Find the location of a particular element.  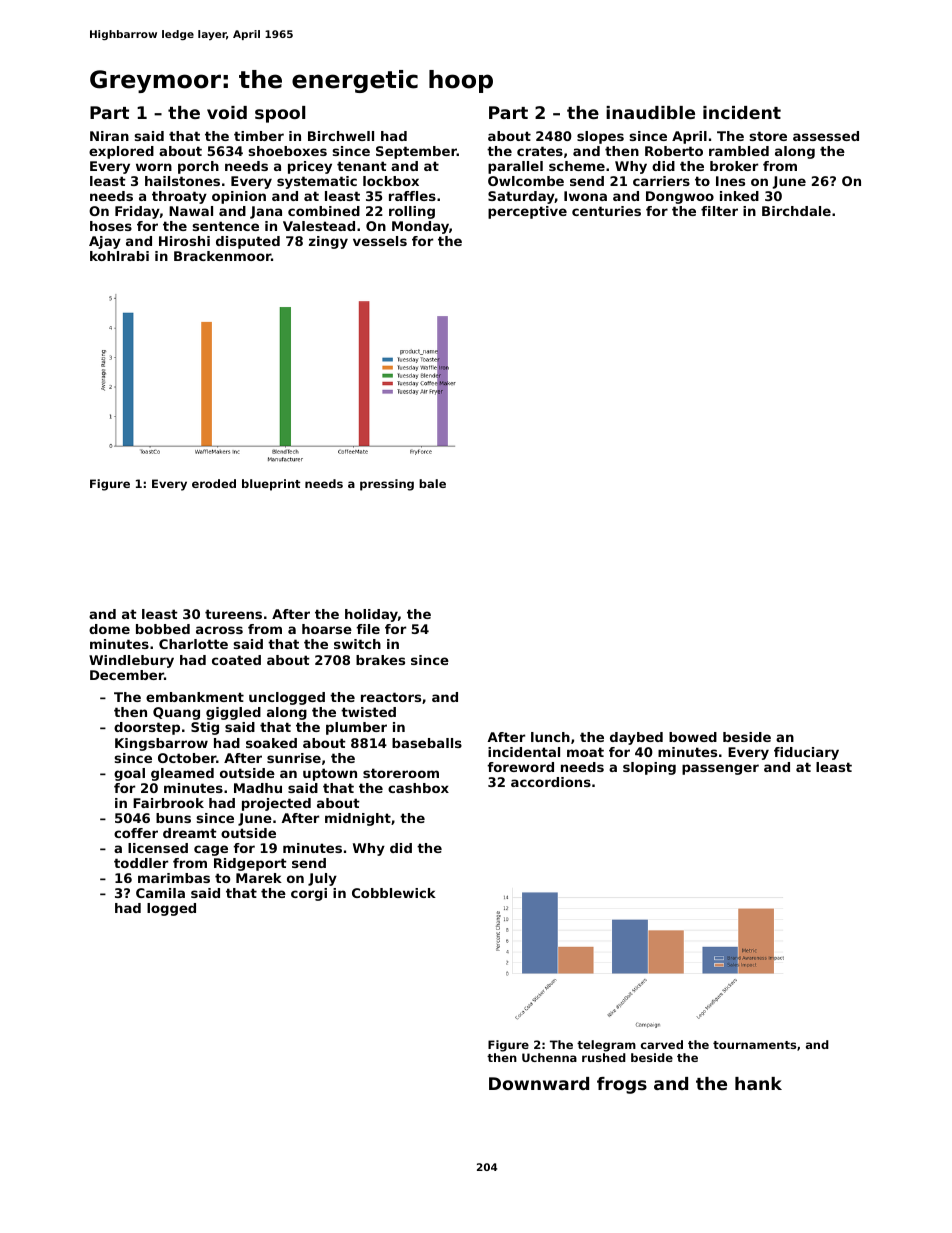

corgi is located at coordinates (309, 894).
